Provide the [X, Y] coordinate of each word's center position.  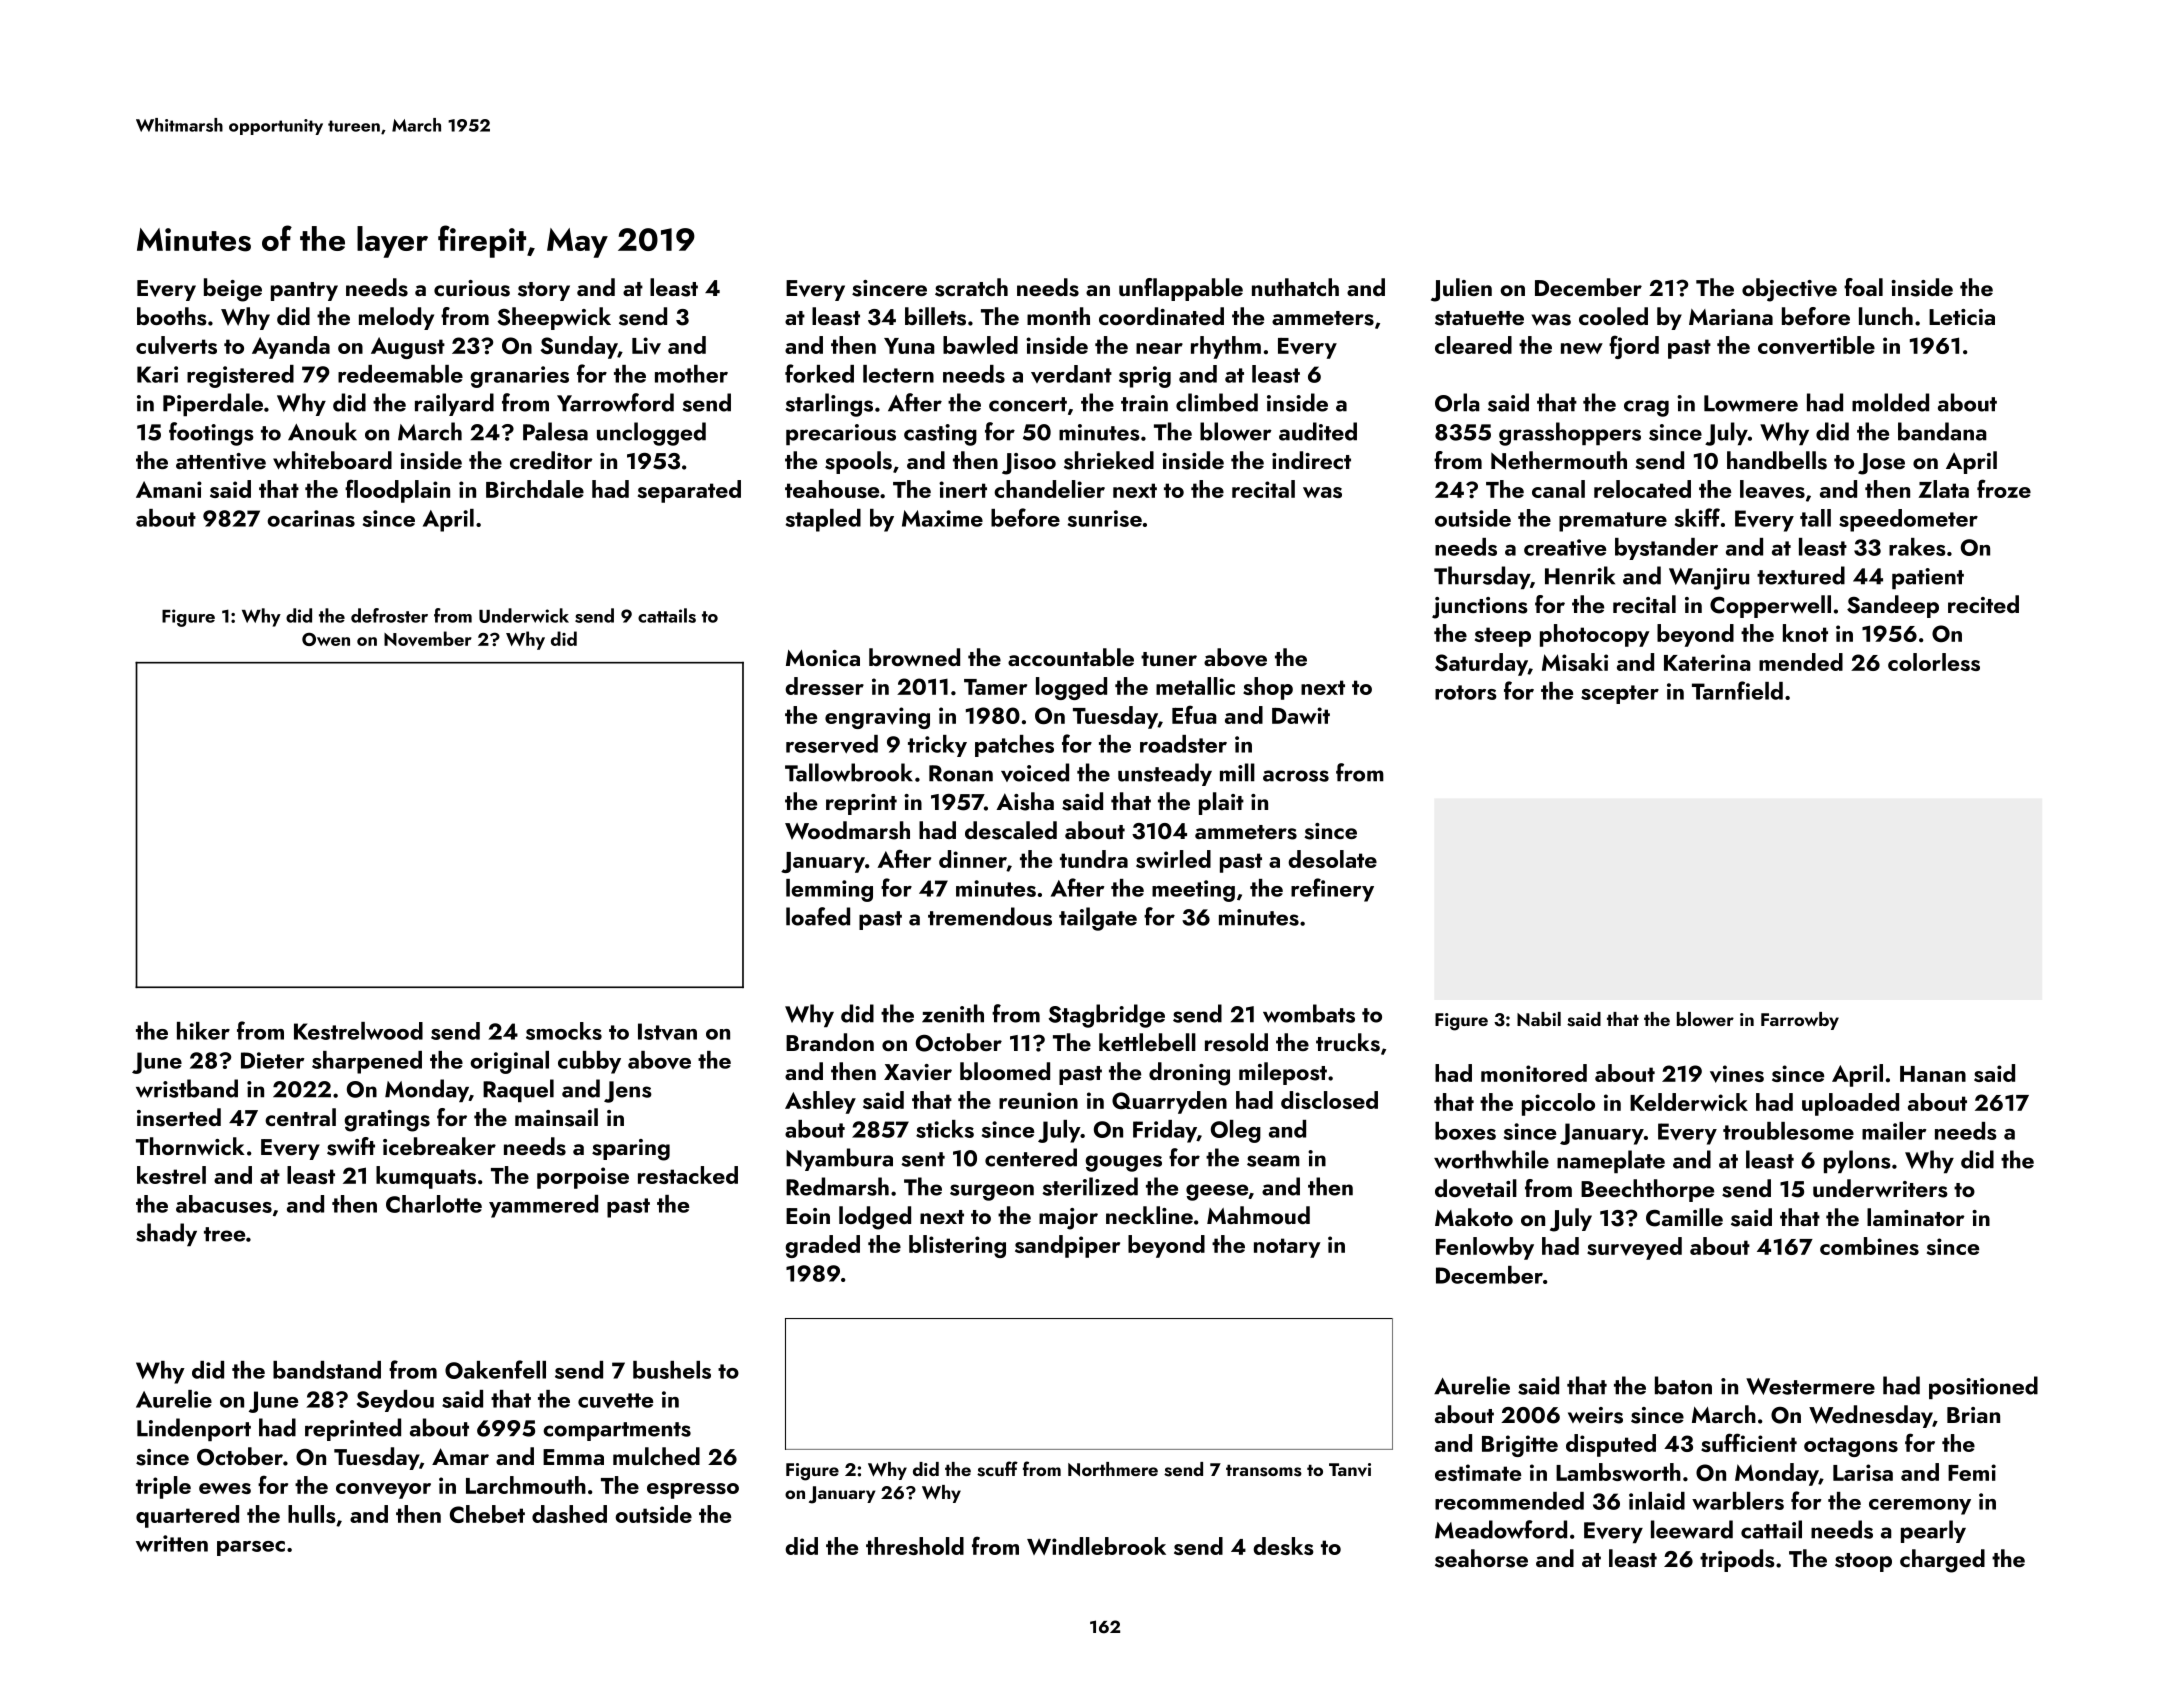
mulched [656, 1456]
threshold [915, 1546]
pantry [304, 291]
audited [1318, 431]
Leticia [1962, 317]
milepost [1283, 1073]
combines [1869, 1246]
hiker [203, 1031]
